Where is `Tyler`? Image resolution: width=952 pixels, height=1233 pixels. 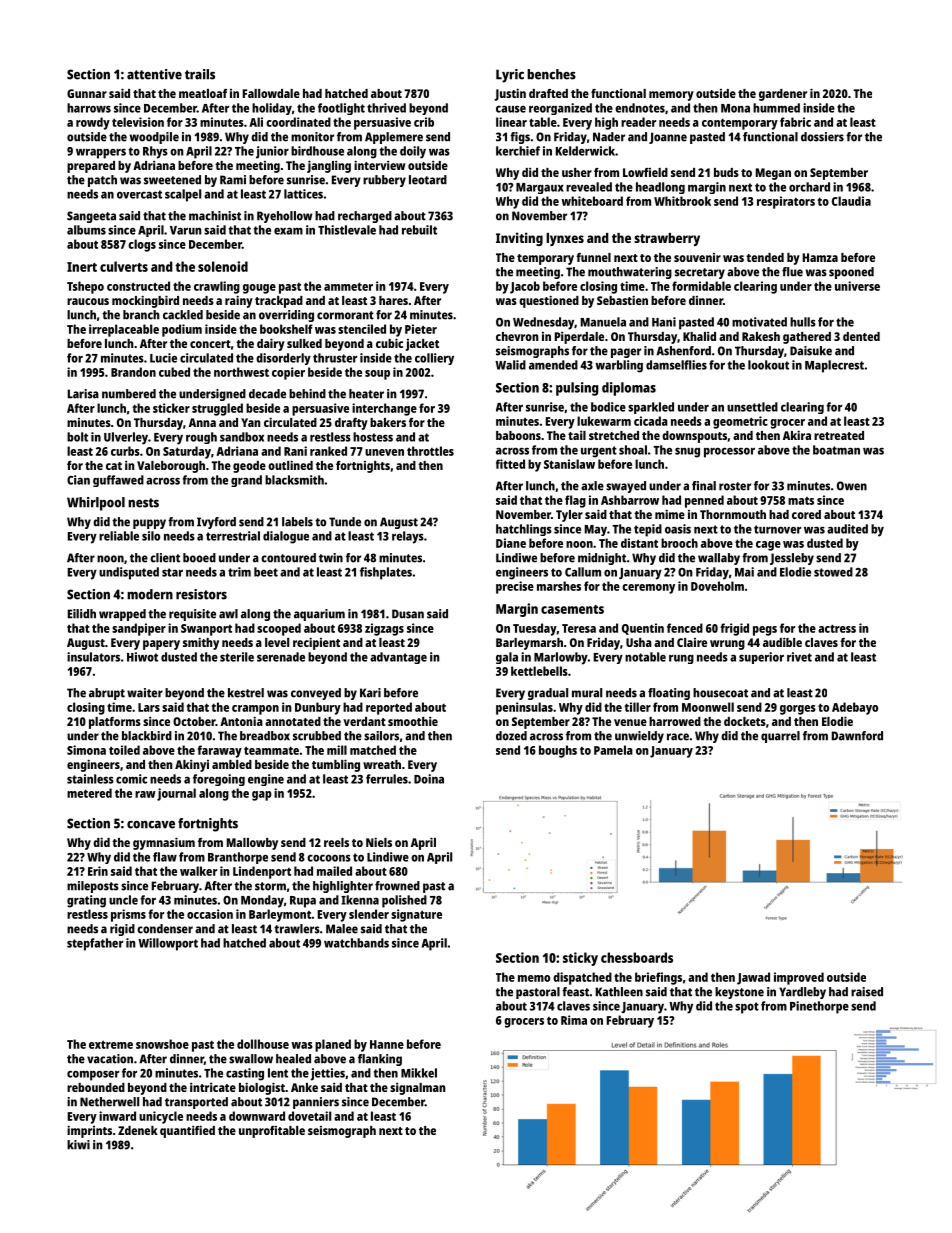 Tyler is located at coordinates (569, 516).
